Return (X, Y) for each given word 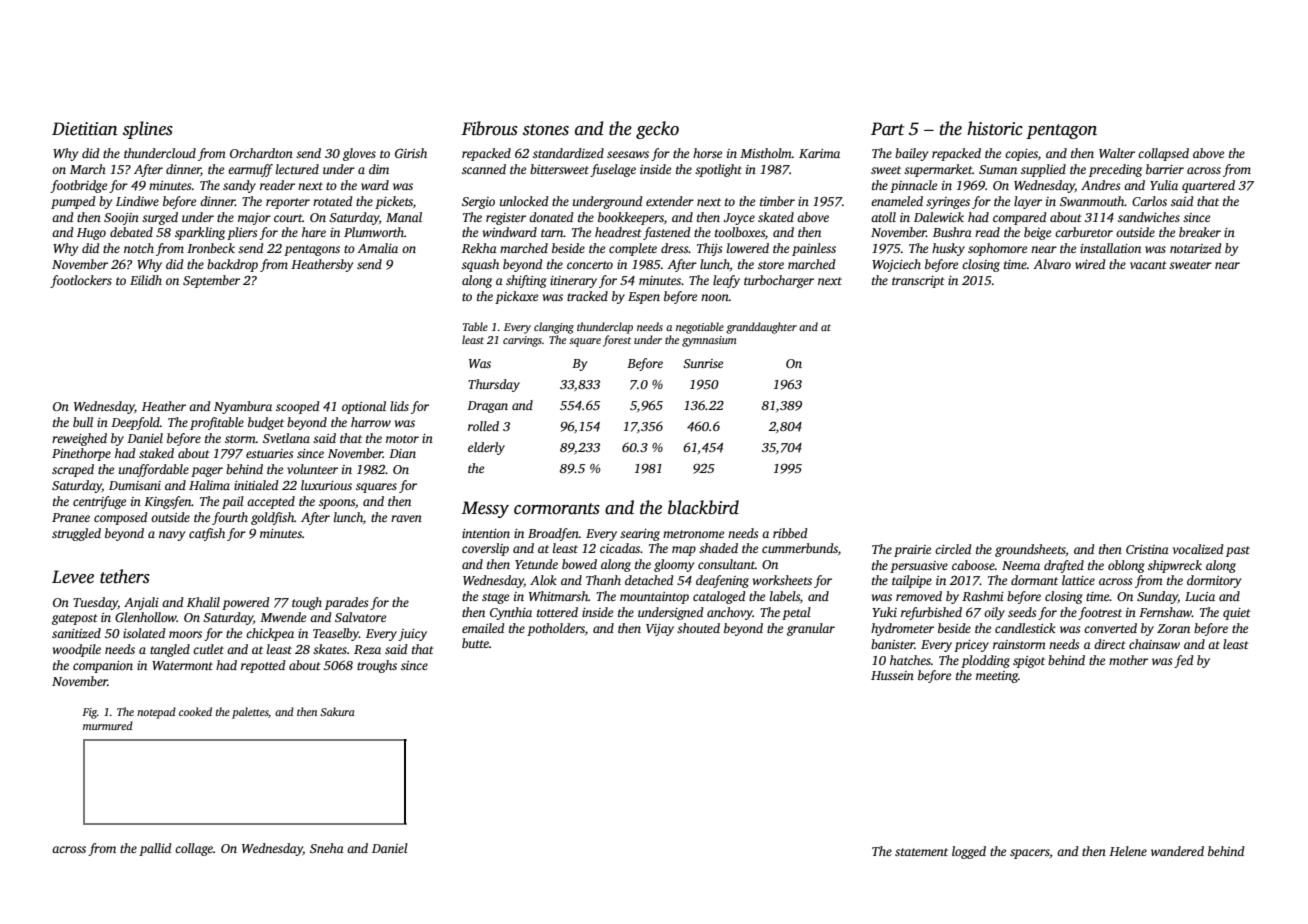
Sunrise (703, 363)
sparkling (200, 233)
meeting (997, 677)
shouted (698, 628)
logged (969, 852)
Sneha (327, 848)
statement (921, 852)
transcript (918, 282)
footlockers (81, 281)
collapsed (1163, 154)
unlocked (524, 201)
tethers (125, 576)
